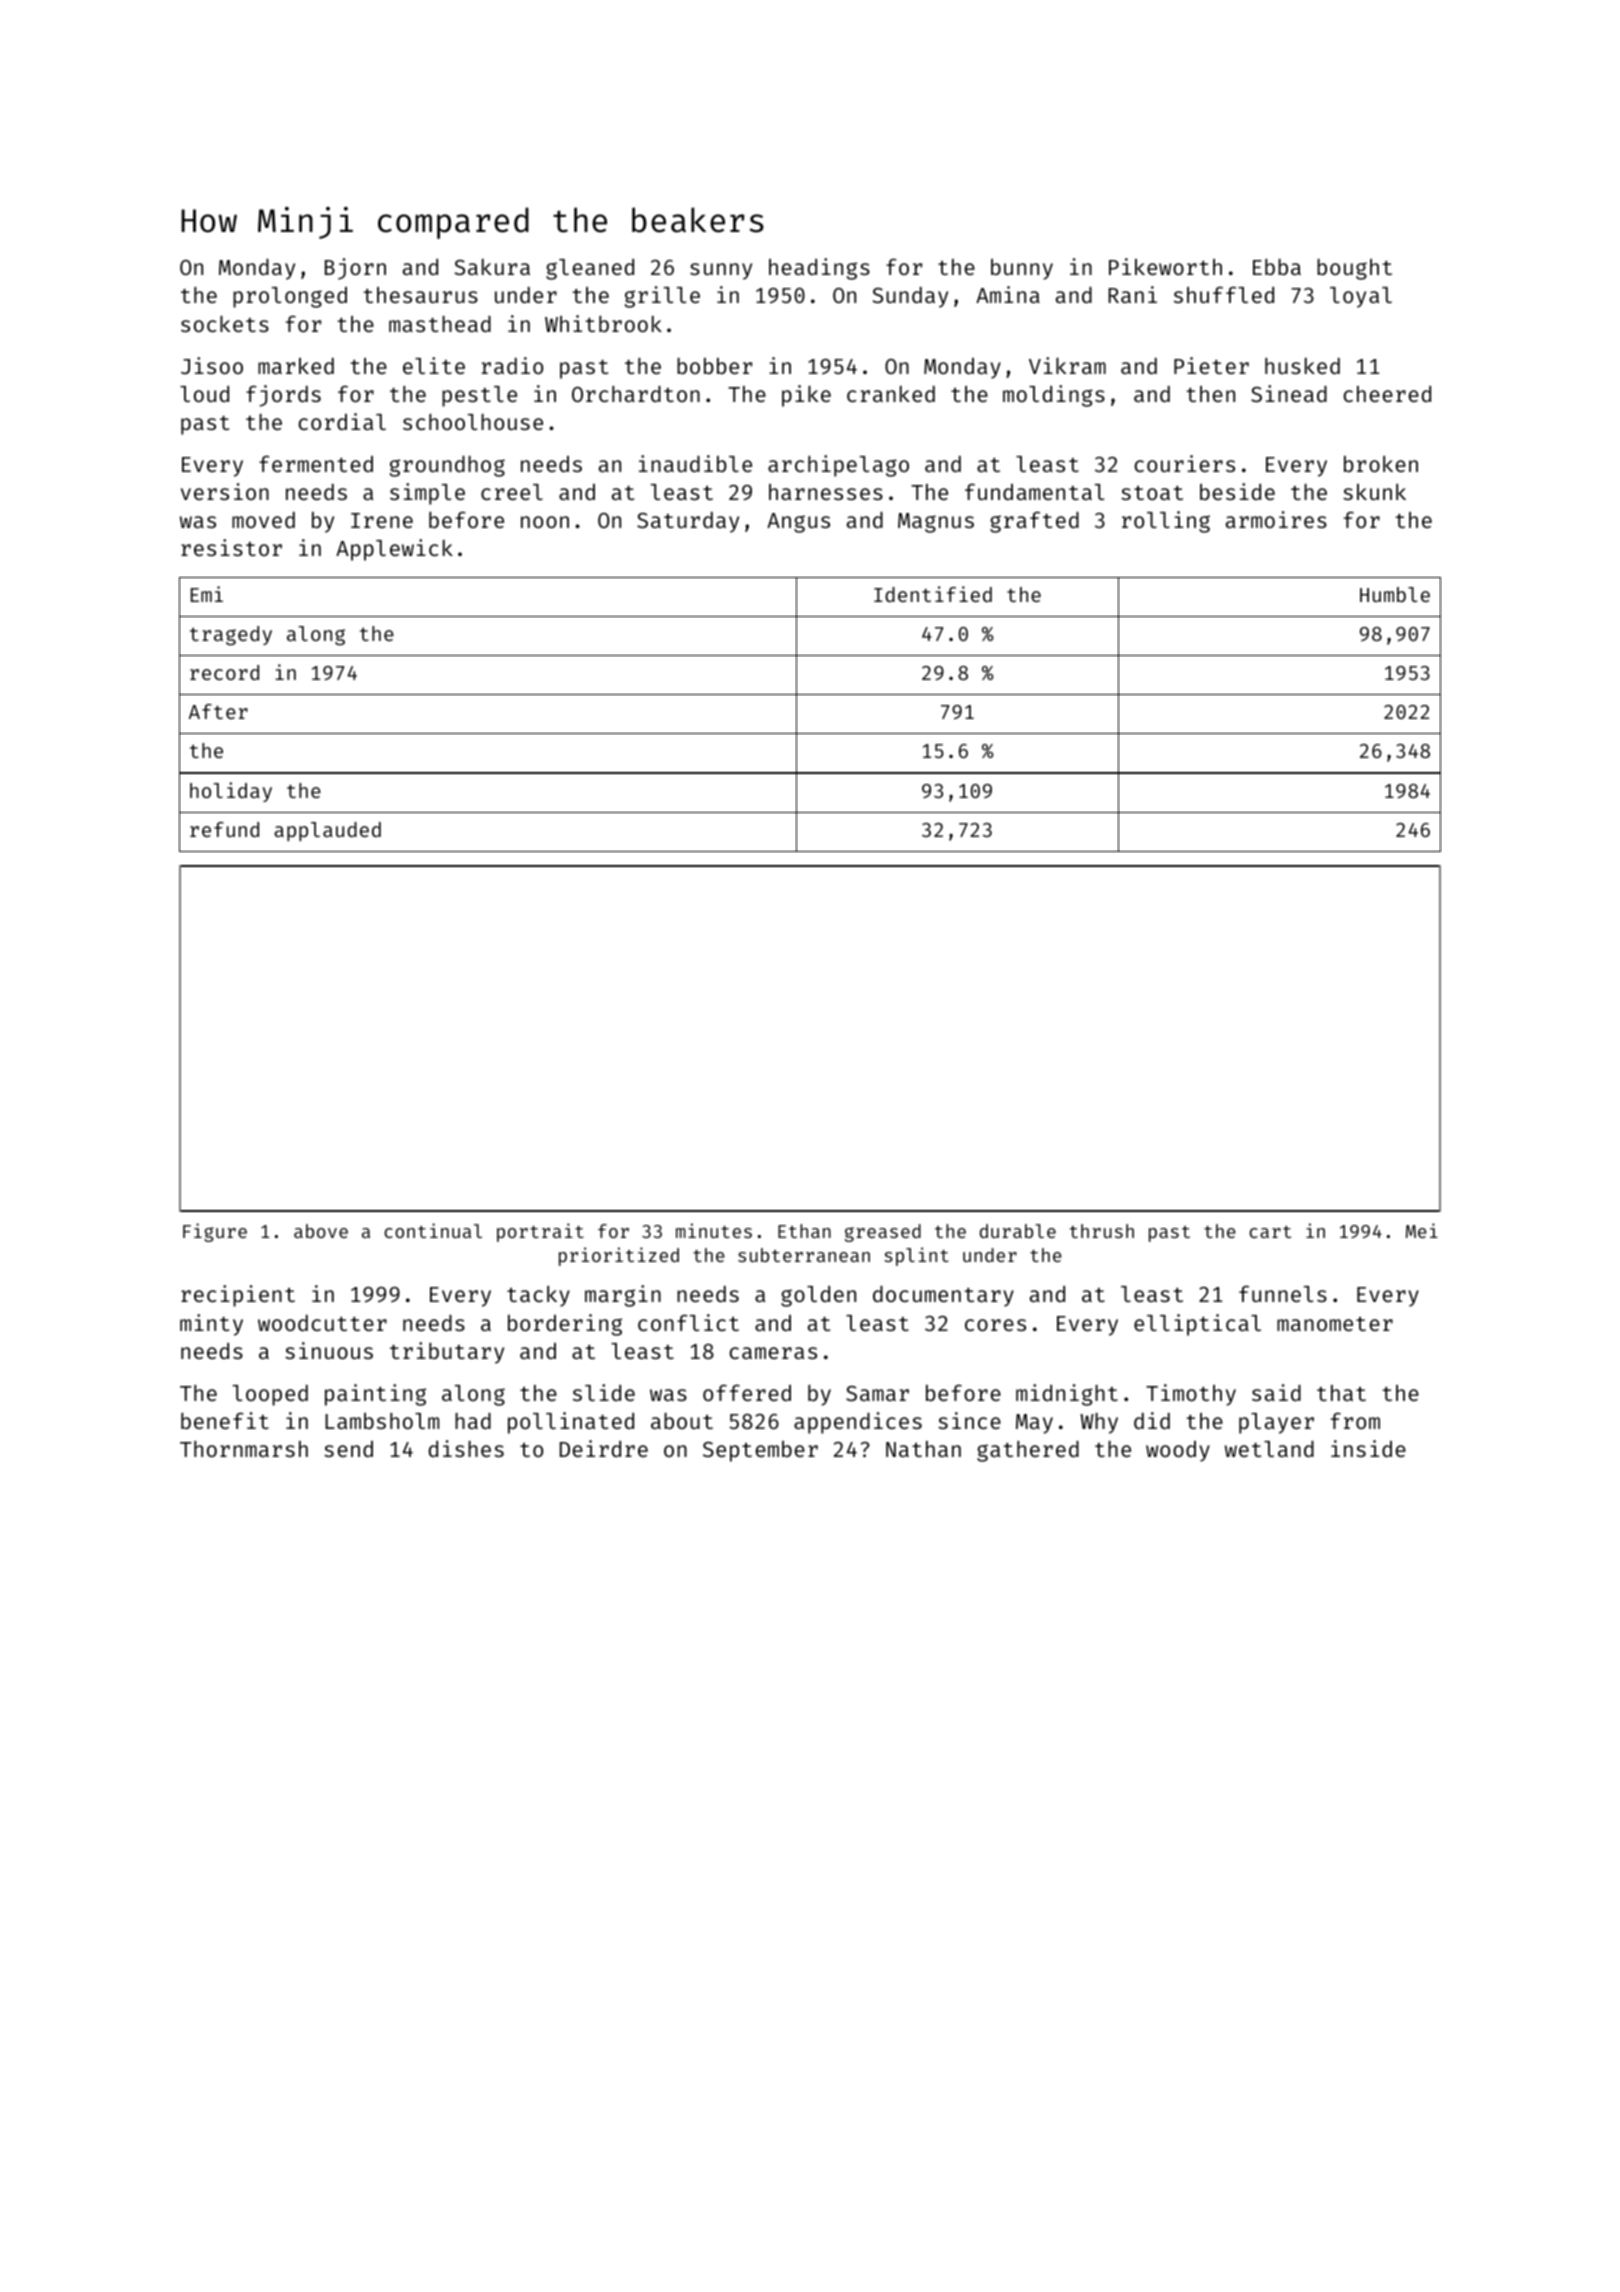 The image size is (1620, 2292). Describe the element at coordinates (1210, 394) in the screenshot. I see `then` at that location.
